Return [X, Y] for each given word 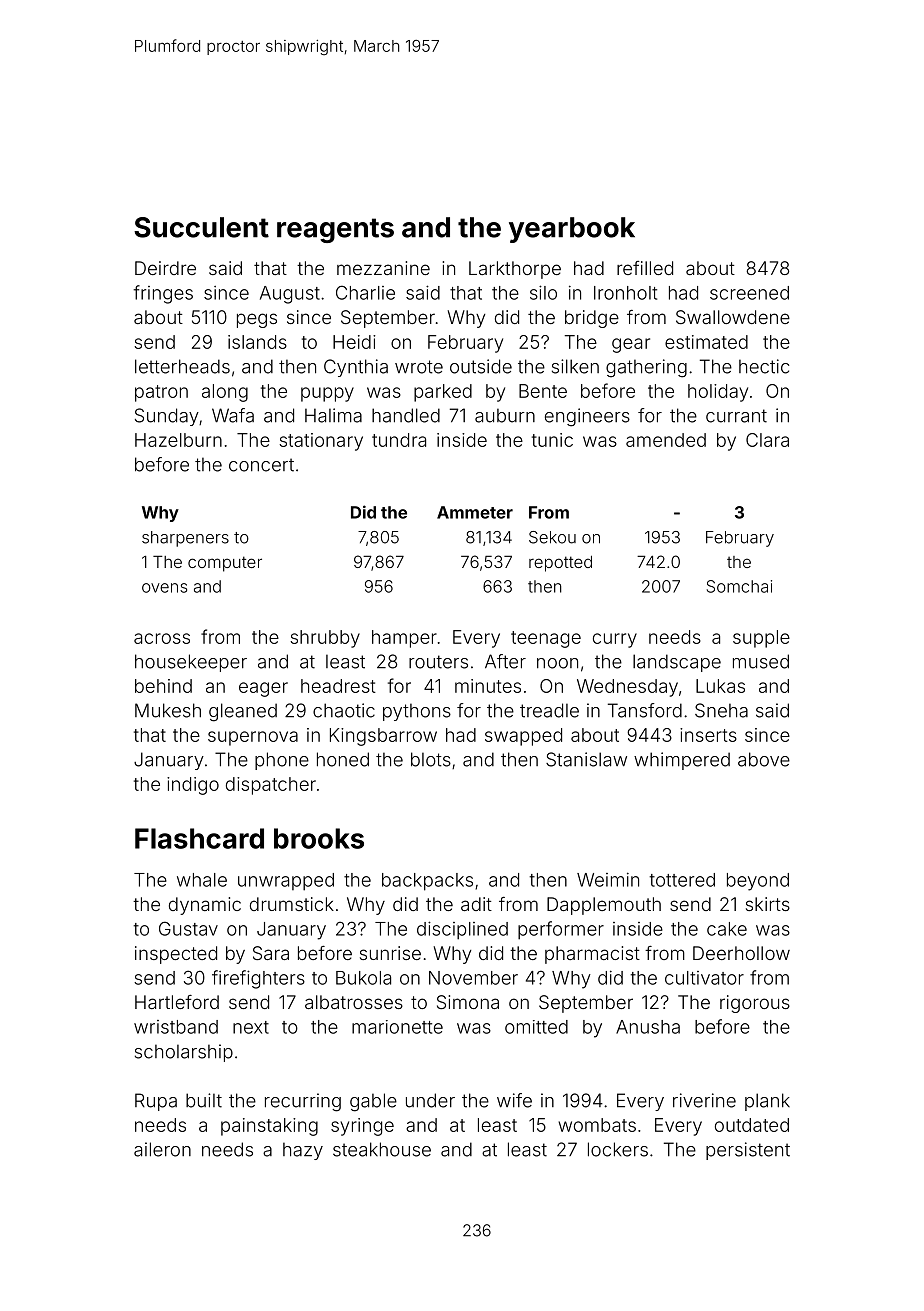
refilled [645, 268]
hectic [764, 366]
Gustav [188, 928]
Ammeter [475, 512]
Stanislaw [586, 759]
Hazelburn [178, 440]
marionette [397, 1027]
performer [561, 930]
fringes [163, 294]
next [251, 1027]
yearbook [572, 230]
